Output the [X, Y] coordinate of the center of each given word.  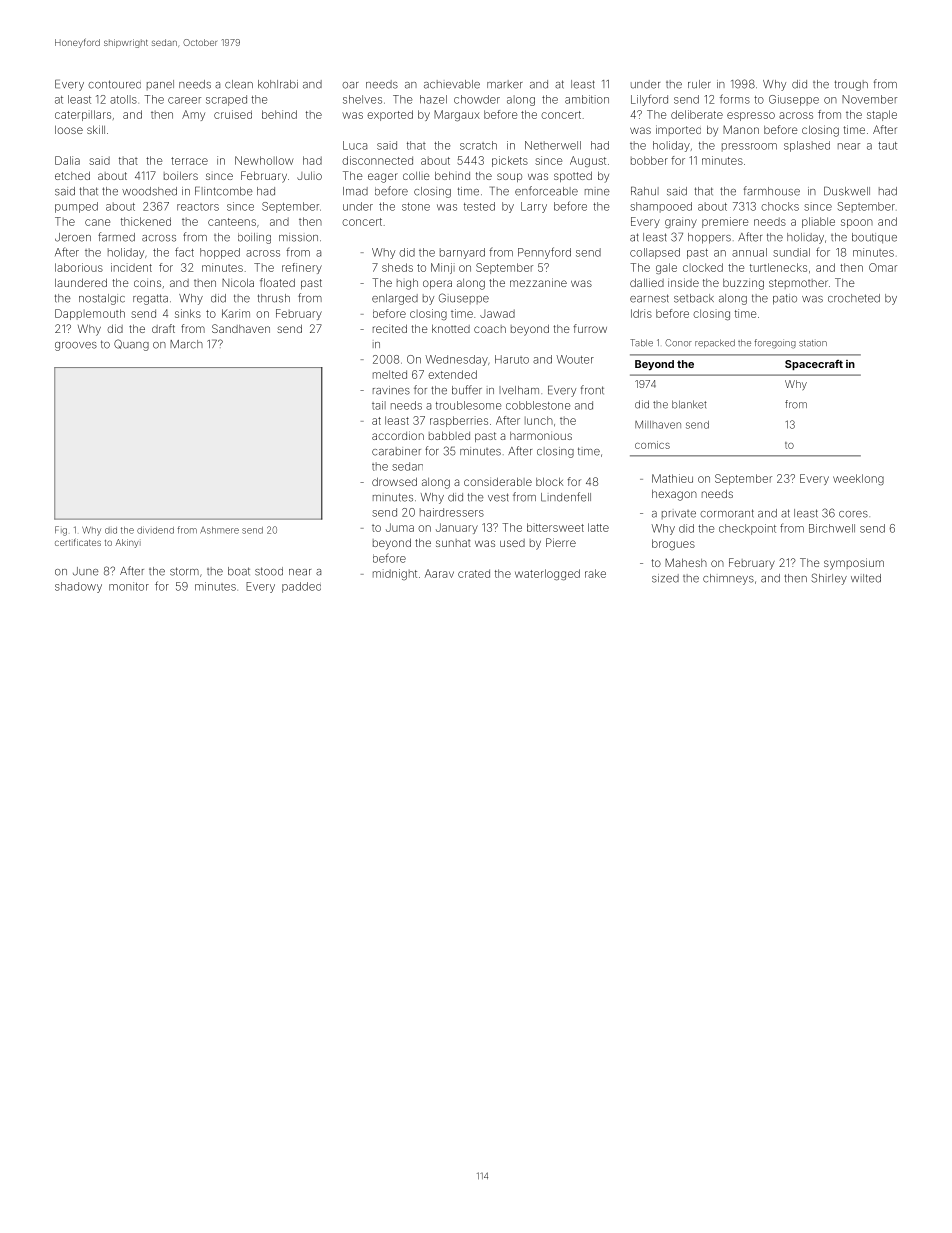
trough [851, 85]
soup [509, 177]
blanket [689, 404]
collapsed [655, 253]
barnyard [462, 253]
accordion [398, 435]
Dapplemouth [90, 314]
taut [887, 146]
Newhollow [264, 160]
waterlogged [547, 575]
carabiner [396, 451]
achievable [452, 84]
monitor [129, 586]
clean [239, 84]
